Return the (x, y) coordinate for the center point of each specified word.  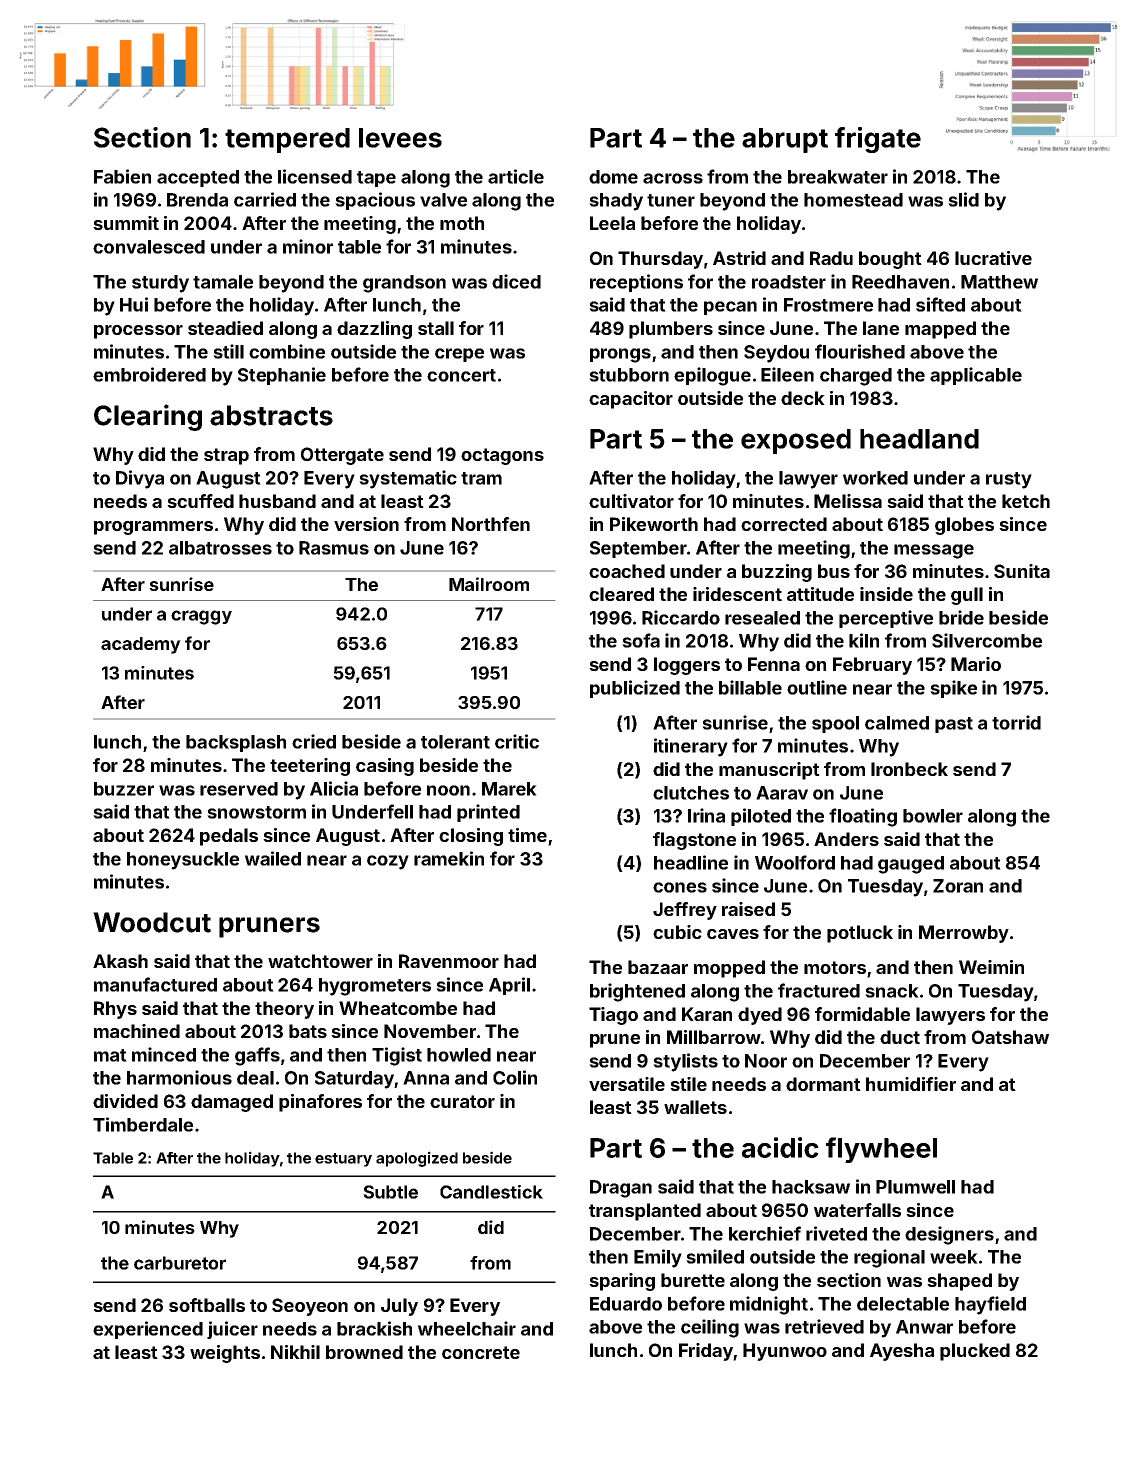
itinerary (691, 747)
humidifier (911, 1084)
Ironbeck (909, 769)
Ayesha (902, 1352)
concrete (481, 1352)
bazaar (658, 967)
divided (125, 1101)
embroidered (149, 374)
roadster (789, 282)
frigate (878, 140)
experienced (148, 1330)
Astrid (739, 258)
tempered (287, 140)
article (516, 176)
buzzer (124, 789)
